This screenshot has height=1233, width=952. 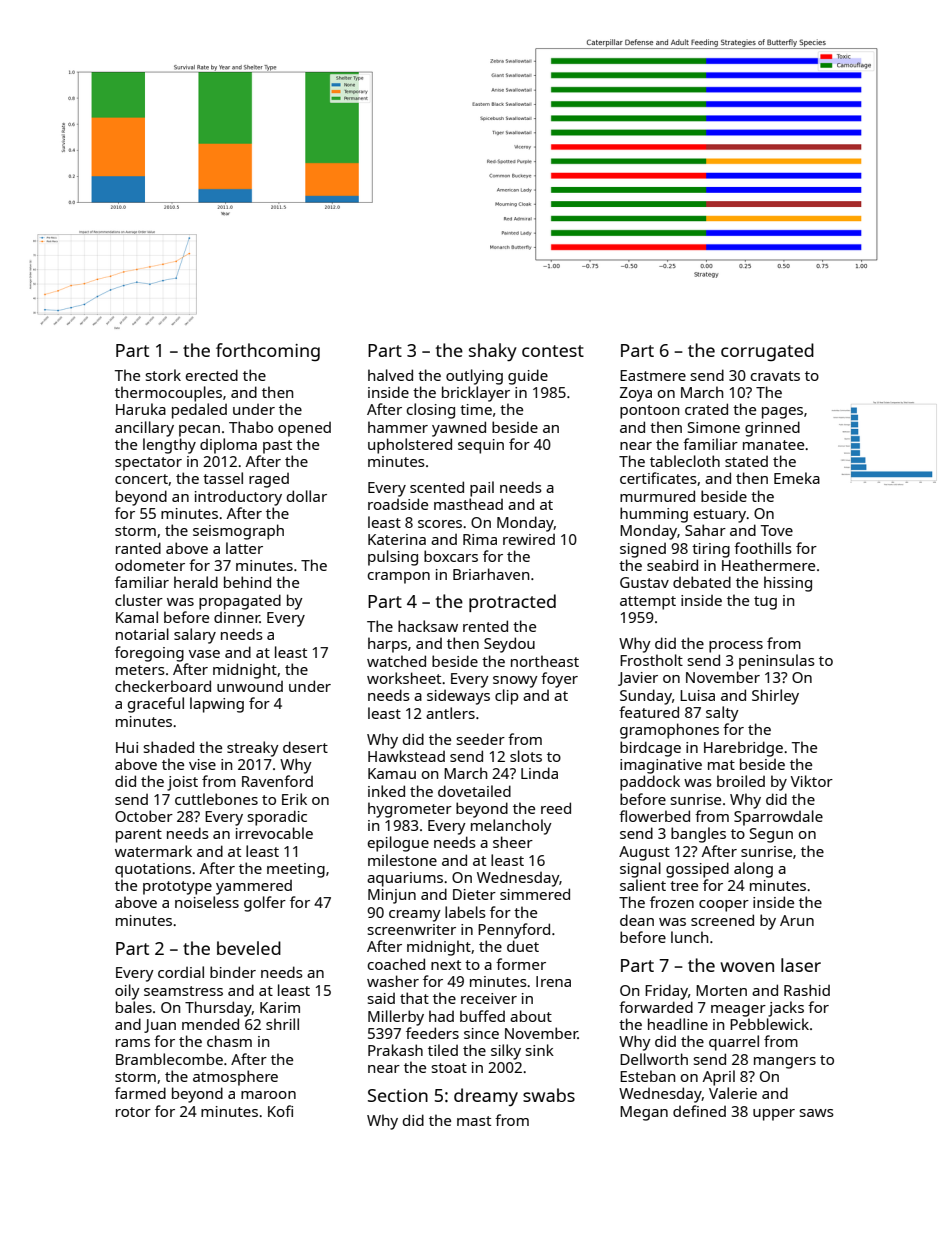 I want to click on Shirley, so click(x=775, y=697).
